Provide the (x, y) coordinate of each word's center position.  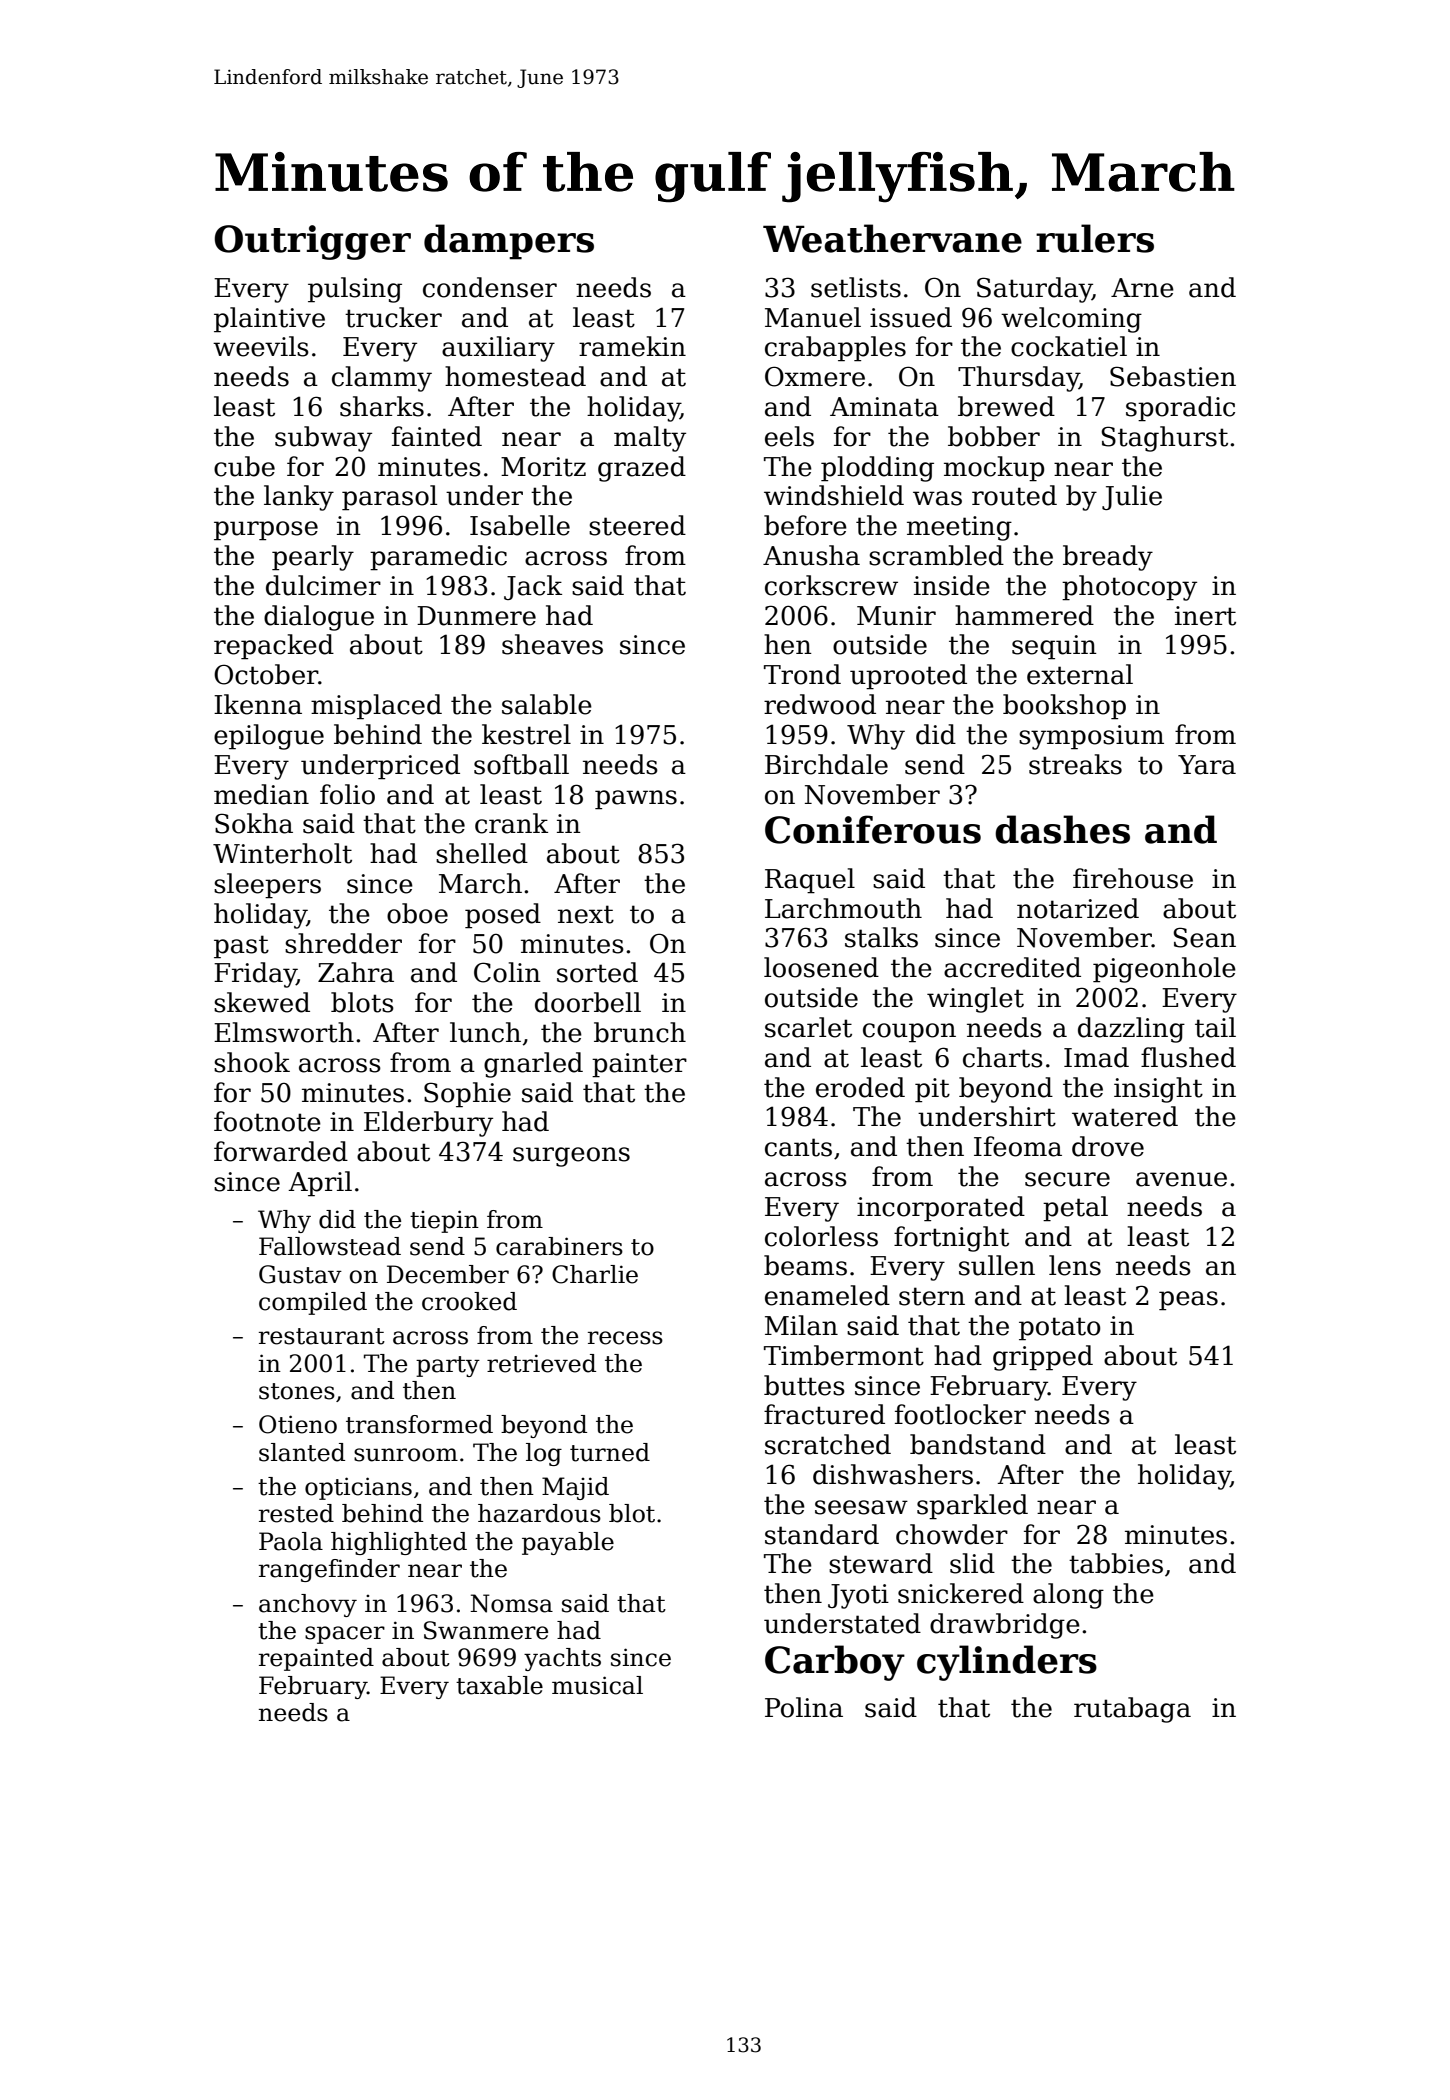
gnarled (533, 1065)
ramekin (632, 346)
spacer (345, 1635)
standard (822, 1534)
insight (1158, 1090)
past (241, 947)
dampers (509, 242)
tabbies (1116, 1563)
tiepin (444, 1221)
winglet (975, 1000)
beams (805, 1265)
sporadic (1180, 409)
